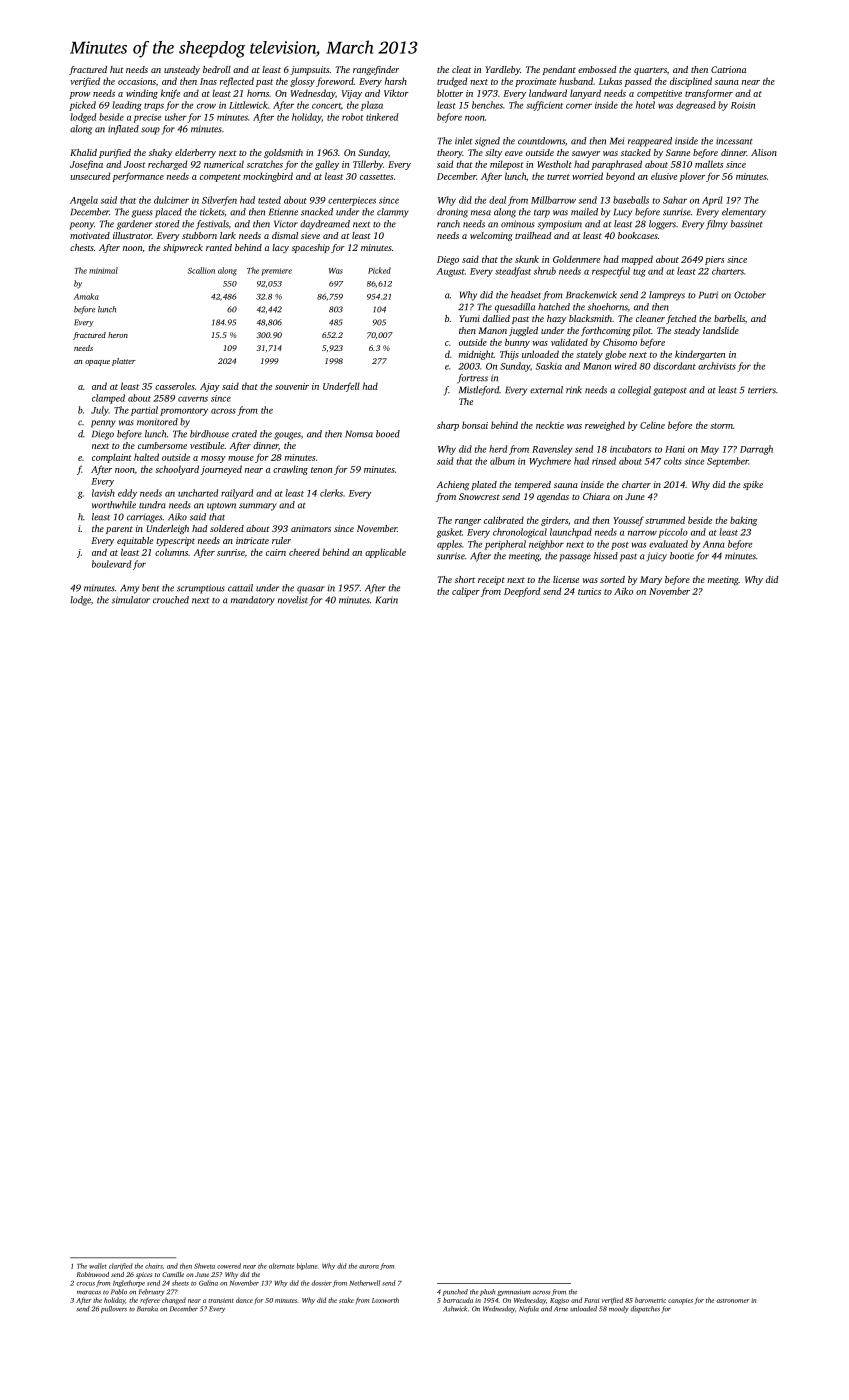 Image resolution: width=849 pixels, height=1400 pixels. What do you see at coordinates (118, 335) in the page?
I see `heron` at bounding box center [118, 335].
